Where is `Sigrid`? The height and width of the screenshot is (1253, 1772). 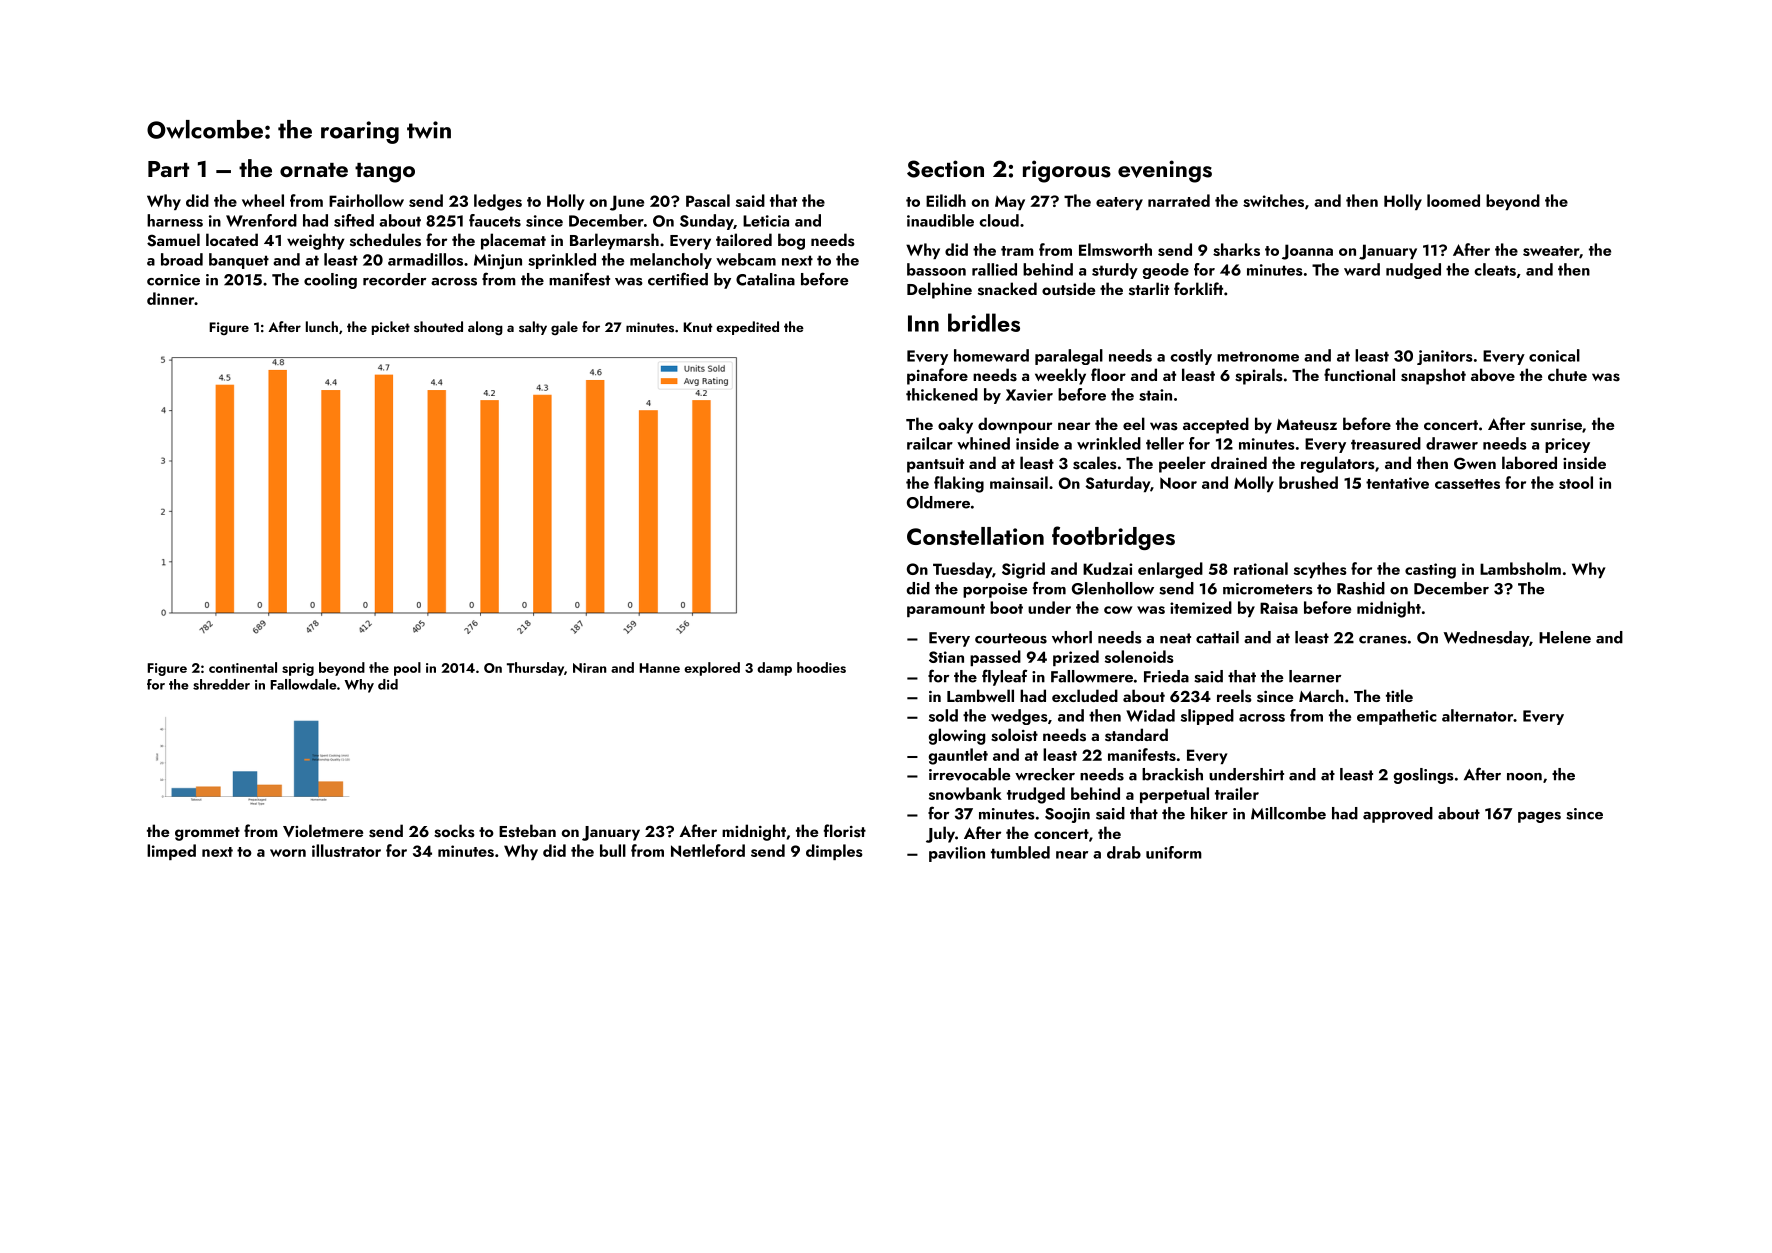
Sigrid is located at coordinates (1023, 570).
